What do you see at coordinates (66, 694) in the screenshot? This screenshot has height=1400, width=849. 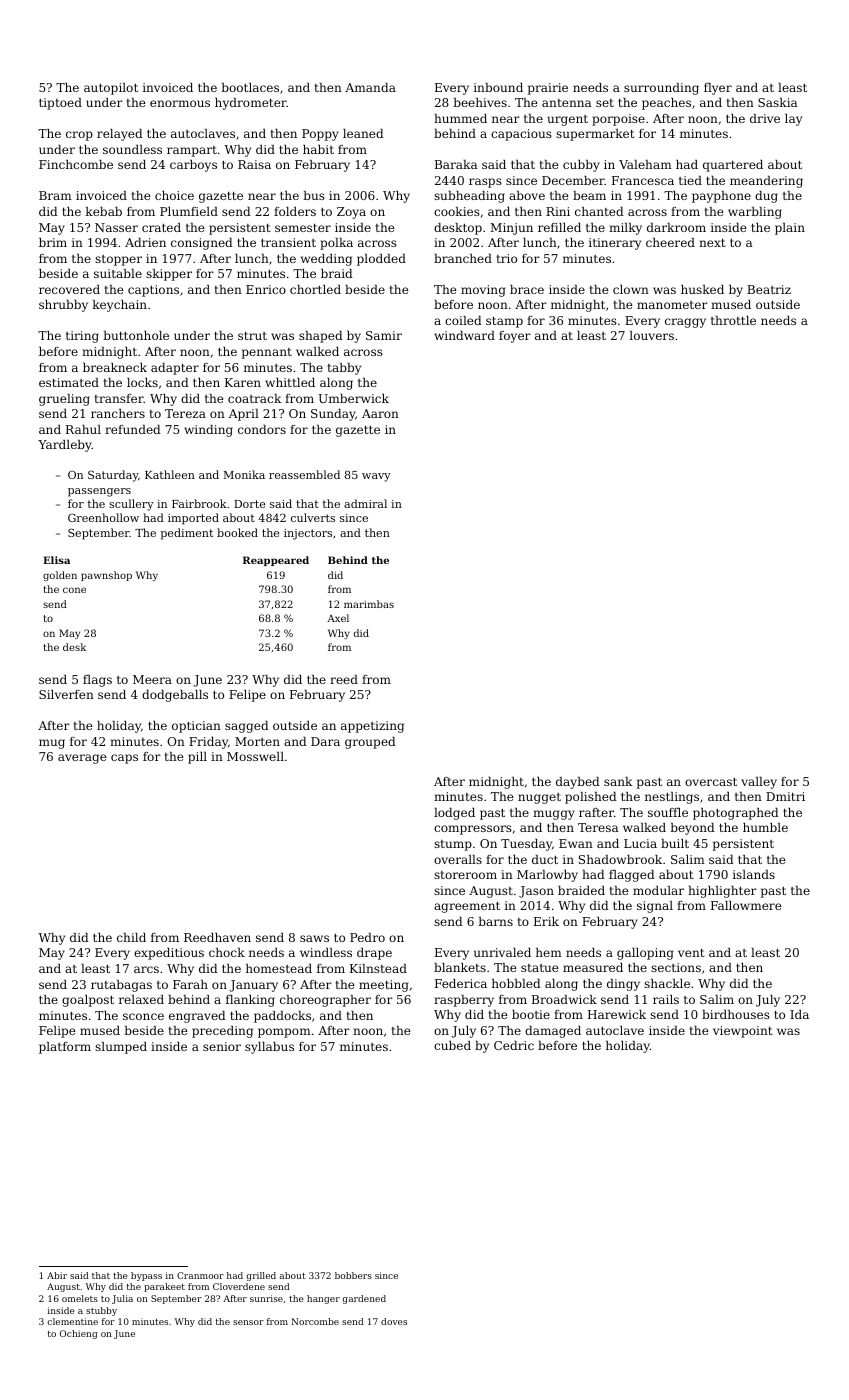 I see `Silverfen` at bounding box center [66, 694].
